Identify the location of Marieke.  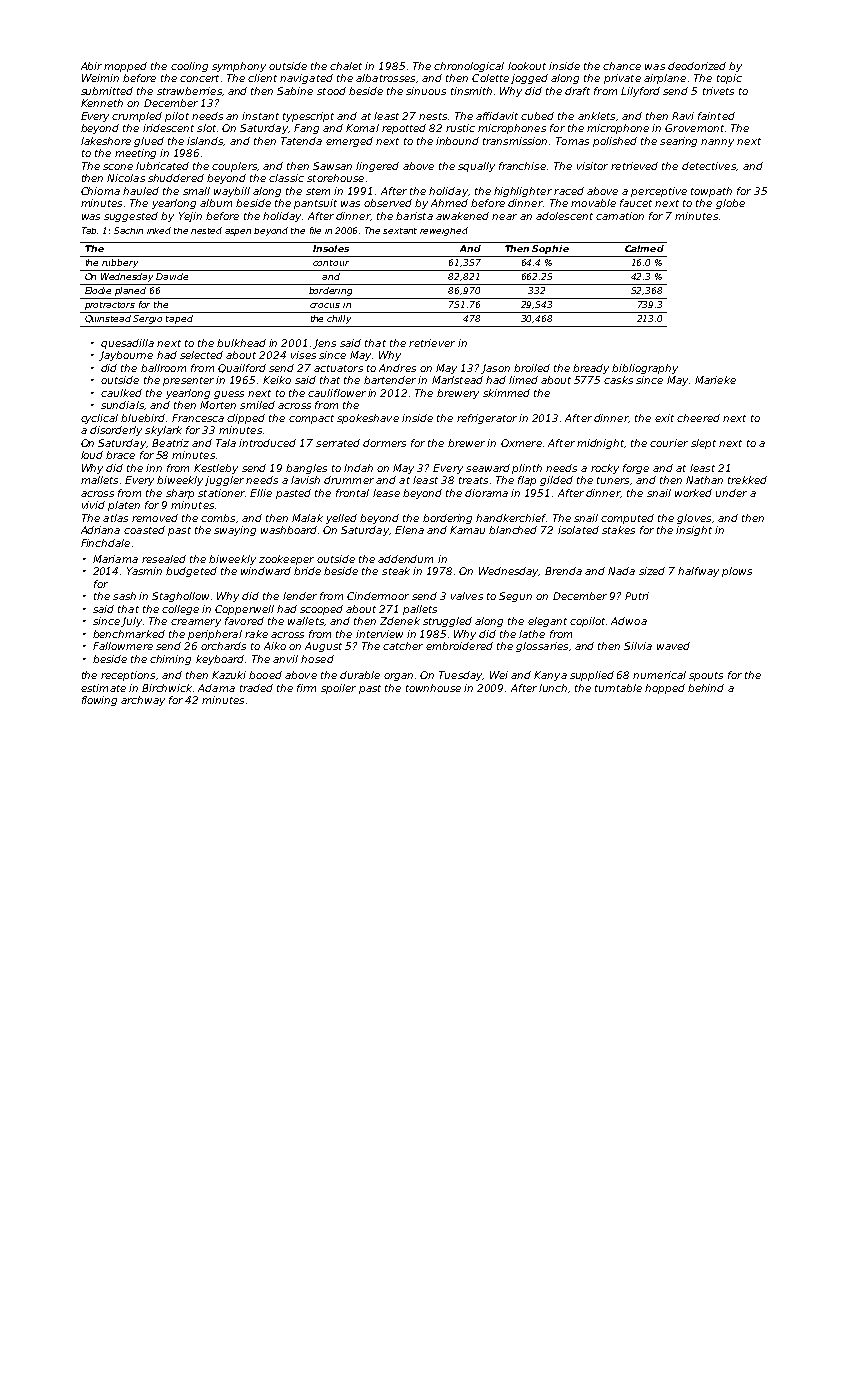
(715, 380).
